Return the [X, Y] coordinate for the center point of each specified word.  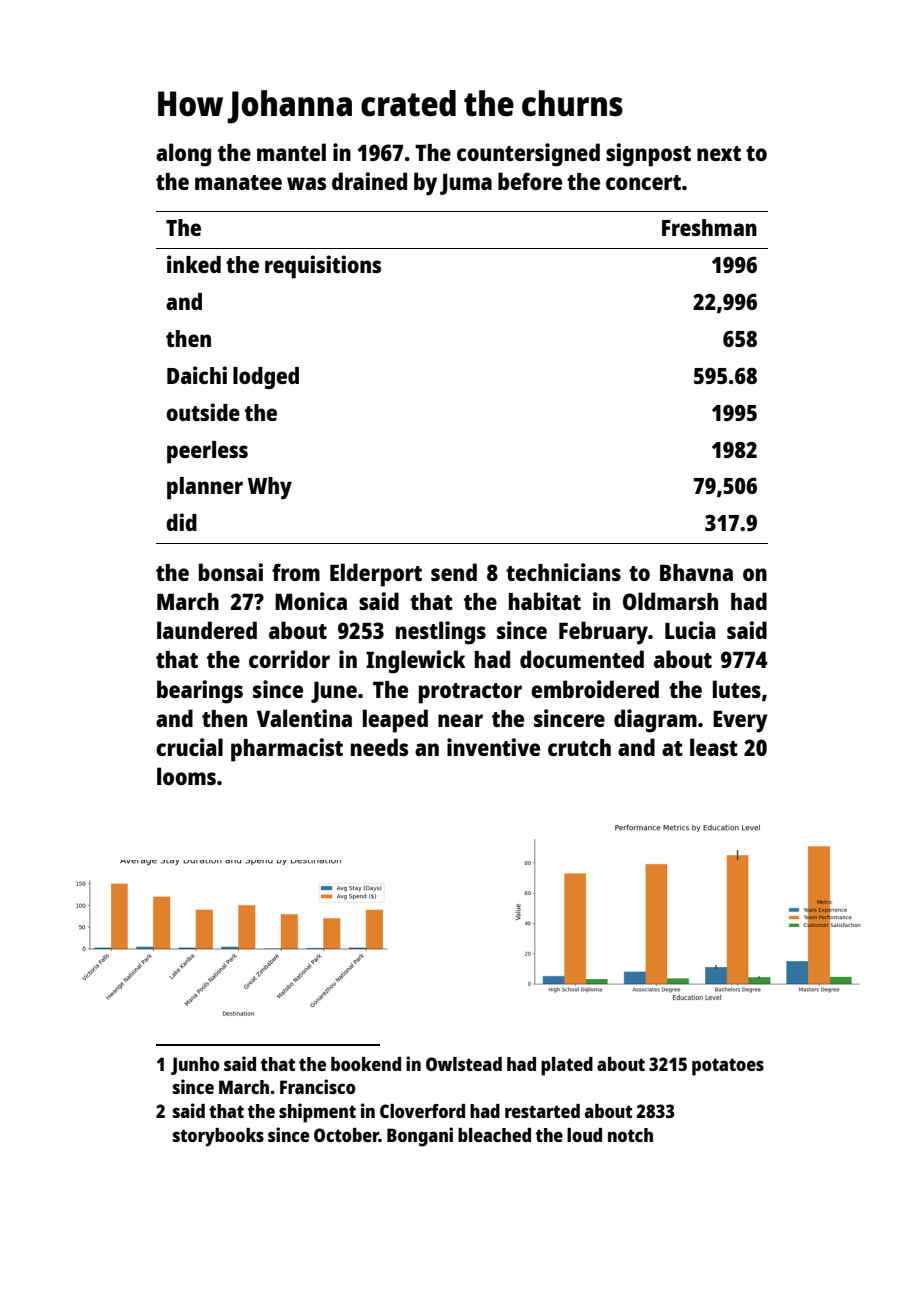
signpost [648, 155]
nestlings [441, 633]
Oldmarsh [670, 601]
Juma [466, 184]
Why [270, 488]
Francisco [318, 1086]
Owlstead [464, 1064]
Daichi [197, 375]
